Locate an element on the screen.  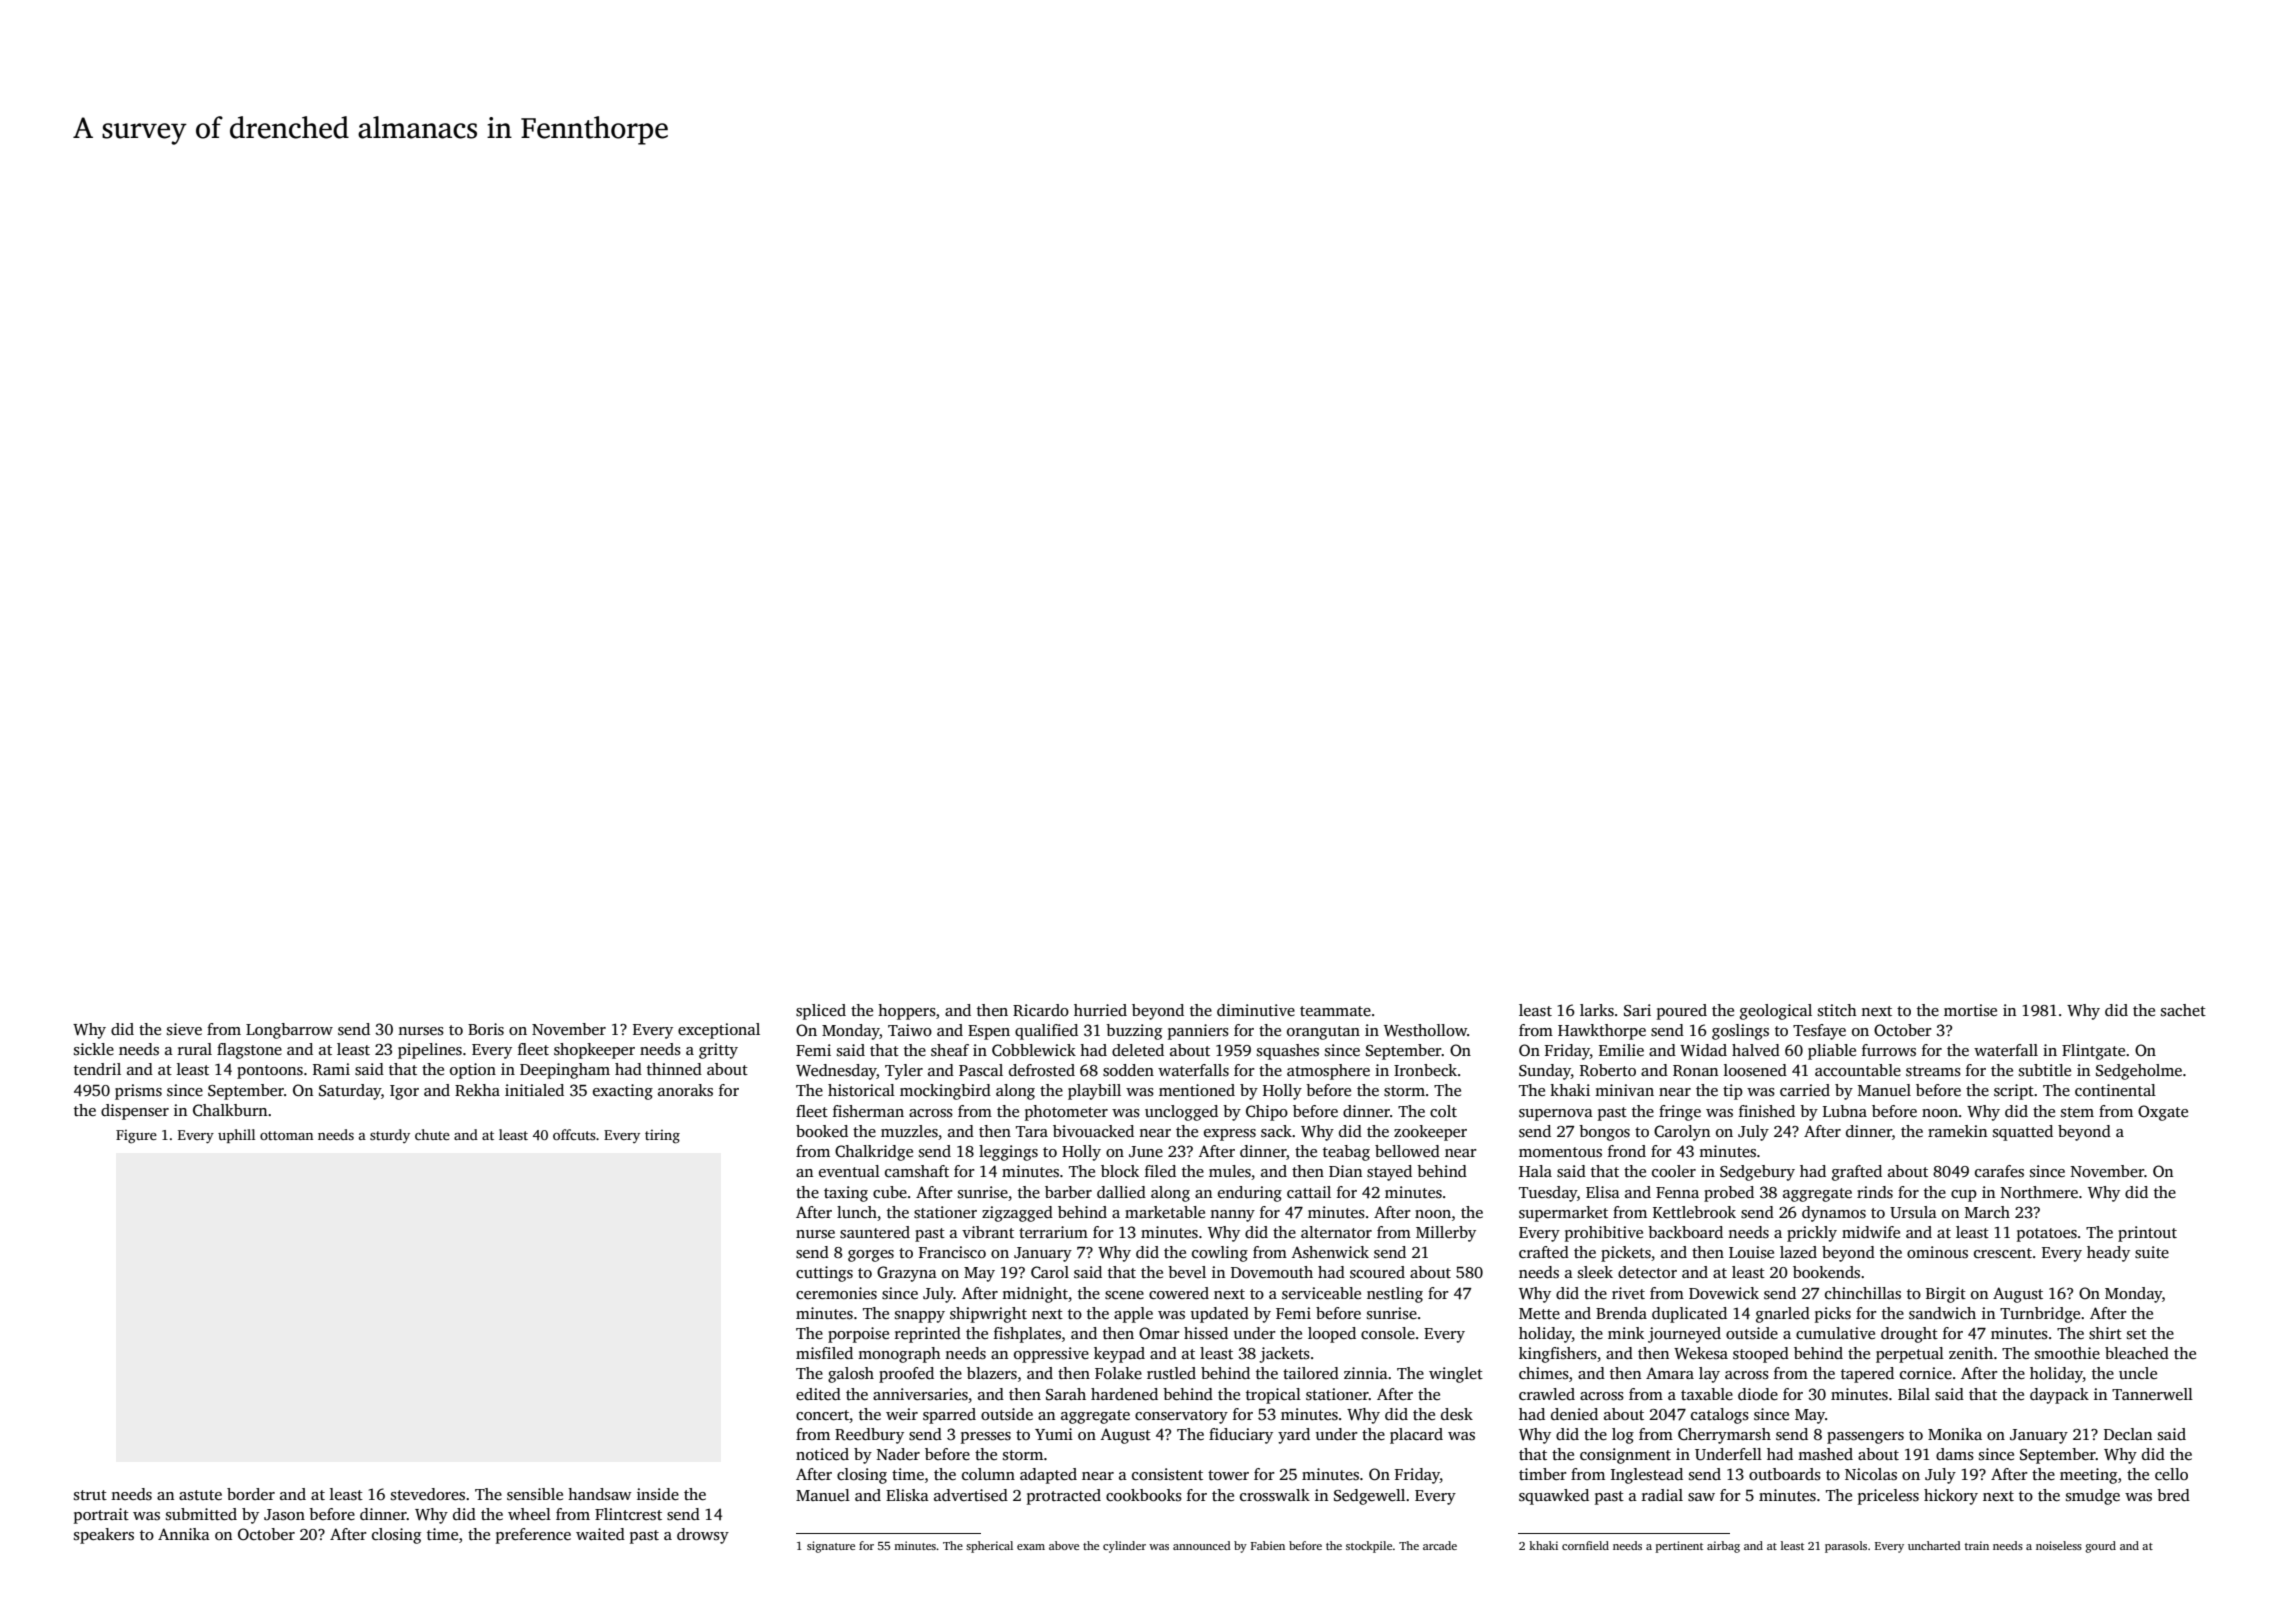
diminutive is located at coordinates (1256, 1010).
